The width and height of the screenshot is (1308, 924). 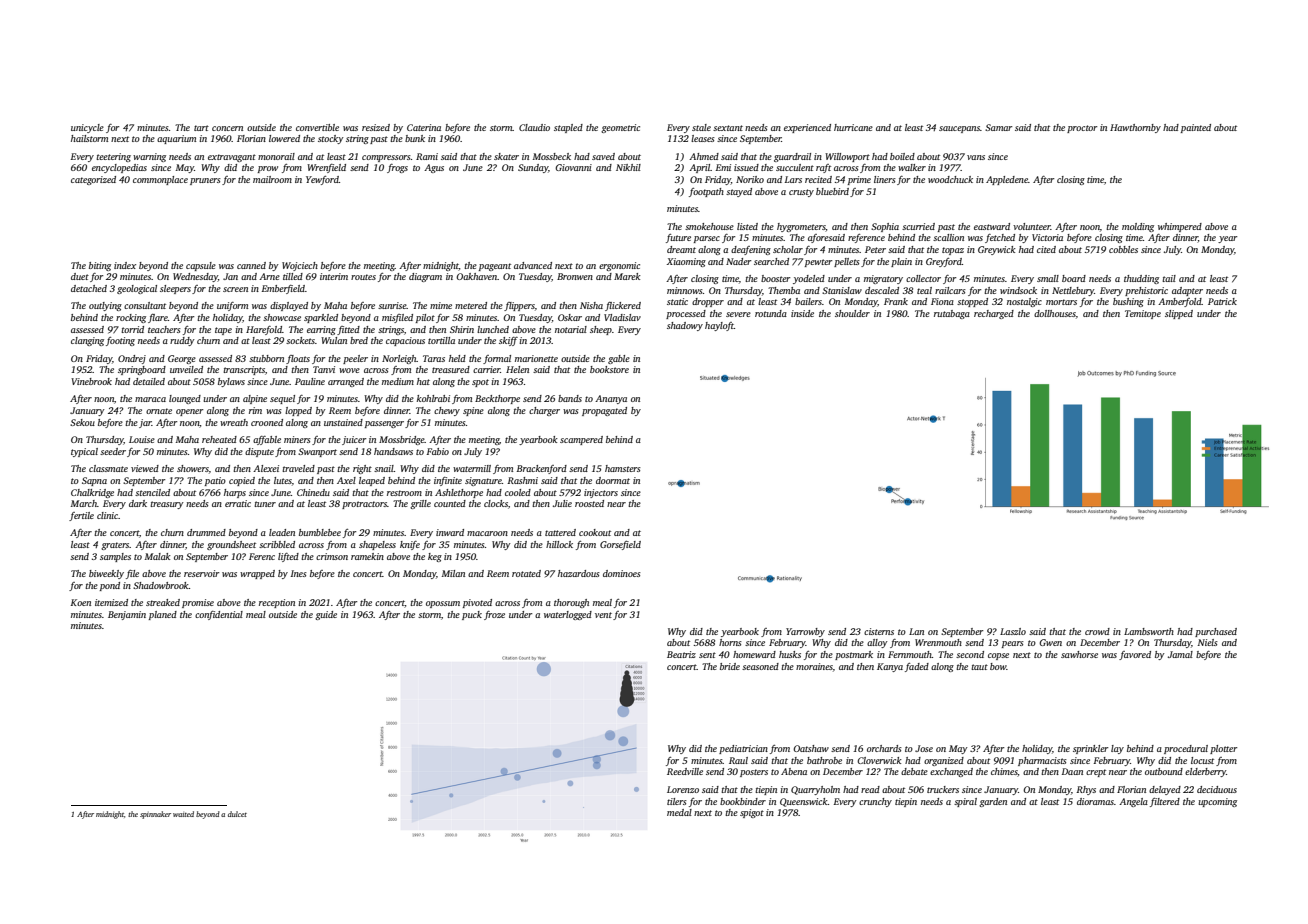 What do you see at coordinates (752, 813) in the screenshot?
I see `spigot` at bounding box center [752, 813].
